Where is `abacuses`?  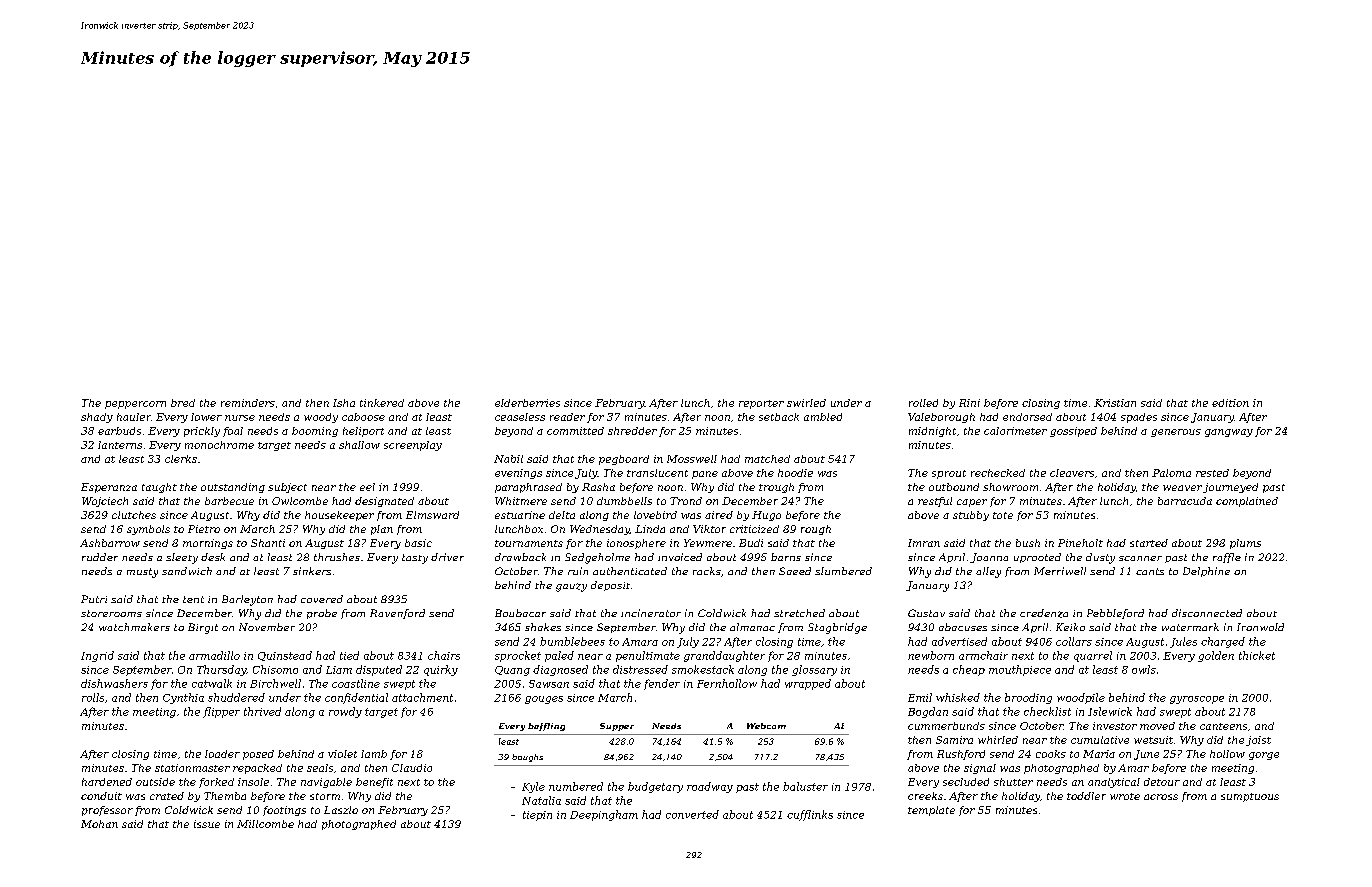 abacuses is located at coordinates (963, 627).
